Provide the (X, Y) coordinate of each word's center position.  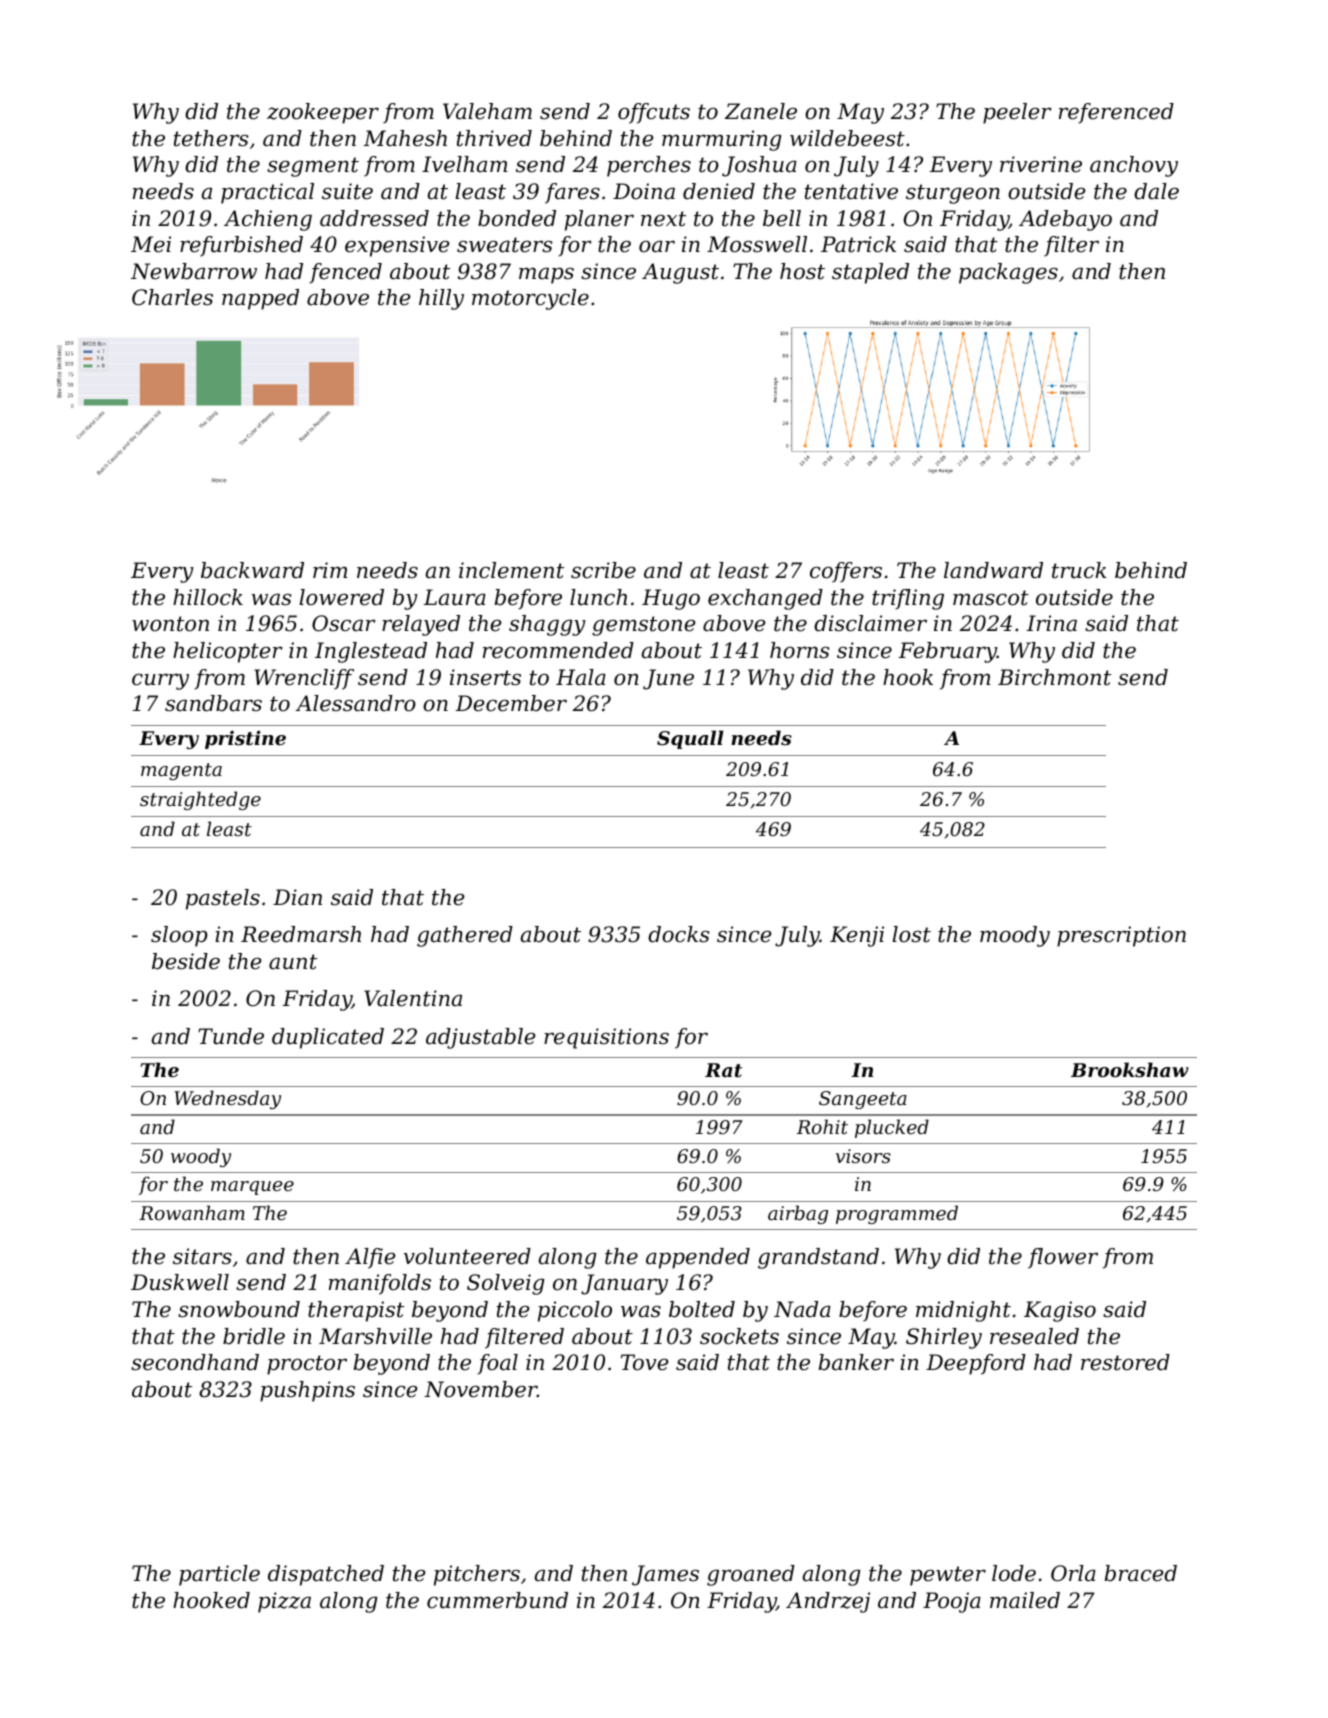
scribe (603, 570)
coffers (846, 572)
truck (1079, 570)
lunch (598, 597)
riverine (1041, 164)
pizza (284, 1602)
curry (160, 681)
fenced (345, 273)
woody (201, 1157)
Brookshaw (1130, 1070)
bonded (517, 218)
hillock (208, 597)
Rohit (822, 1126)
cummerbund (497, 1600)
